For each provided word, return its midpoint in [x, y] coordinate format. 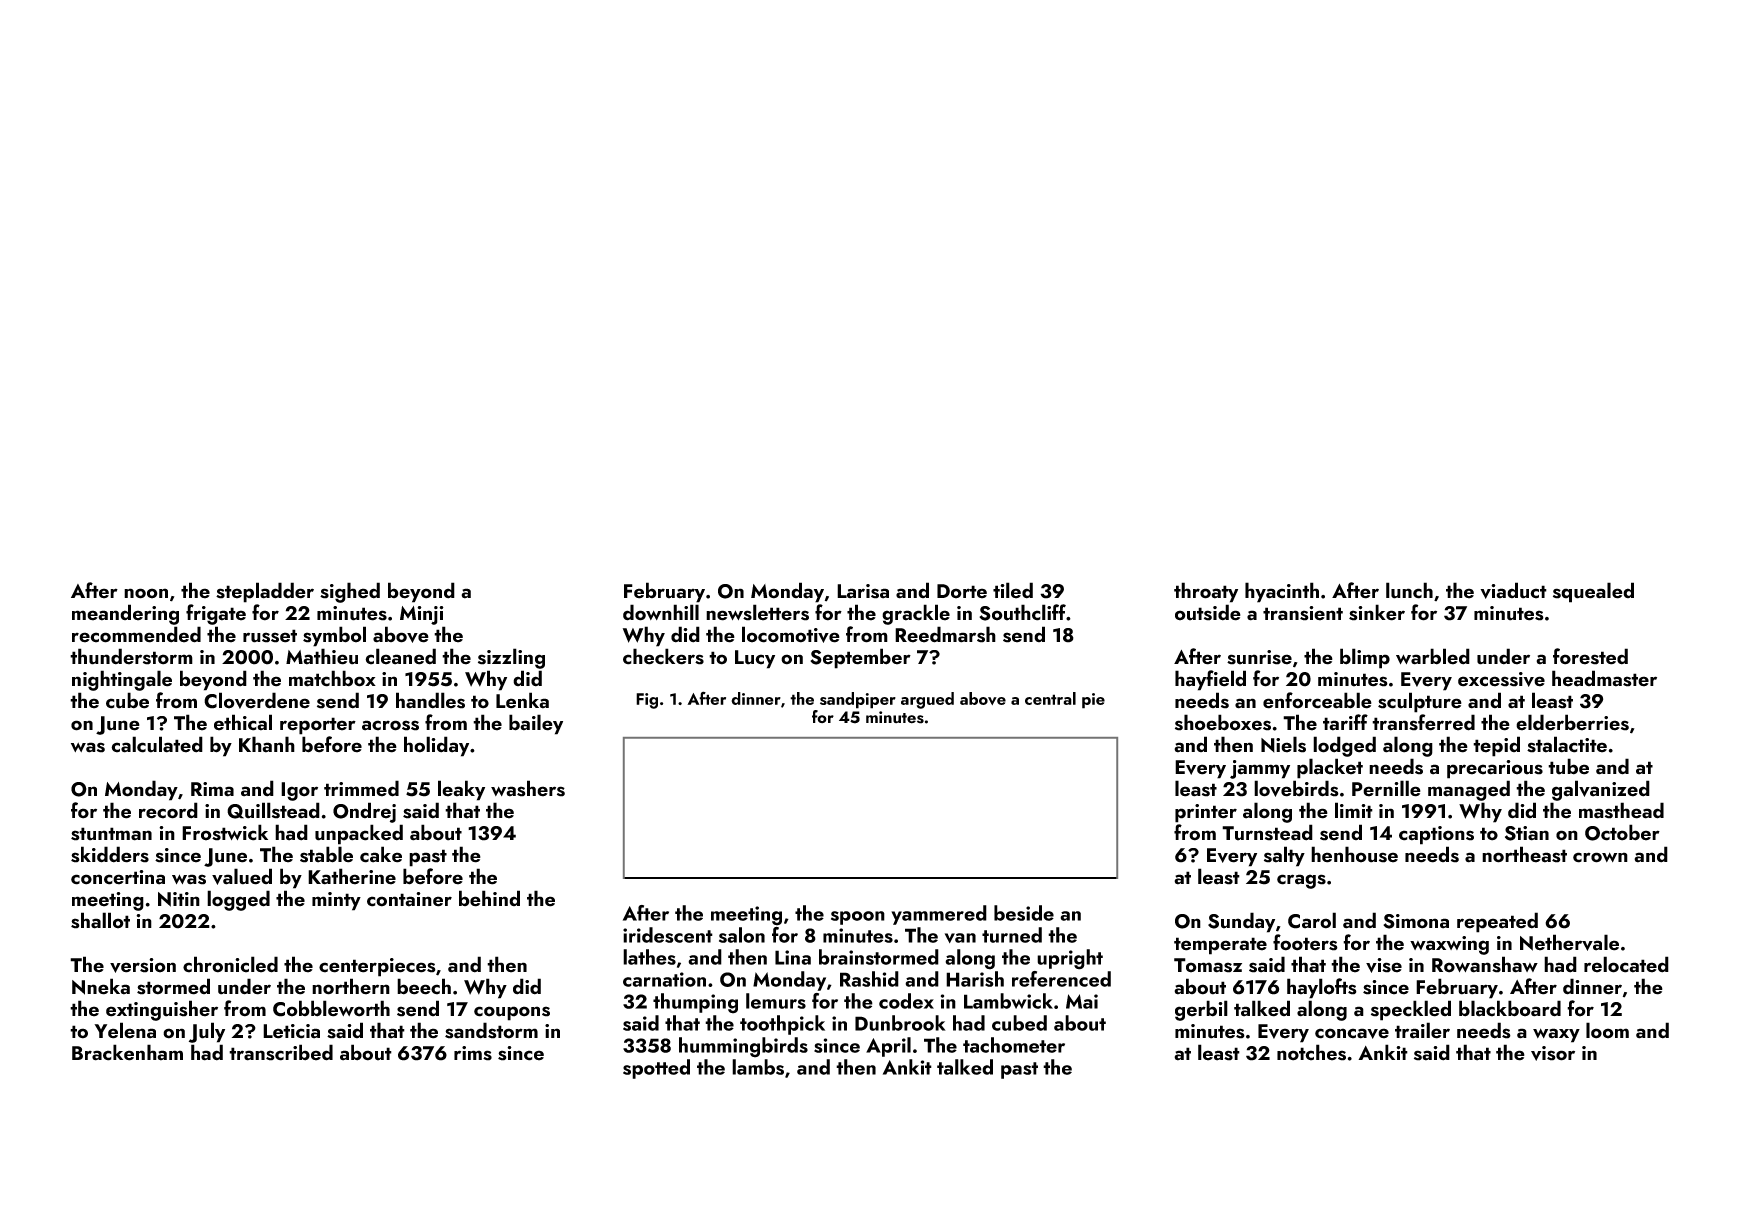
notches [1311, 1052]
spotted [656, 1069]
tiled [1013, 590]
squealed [1593, 592]
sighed [350, 592]
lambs [758, 1067]
